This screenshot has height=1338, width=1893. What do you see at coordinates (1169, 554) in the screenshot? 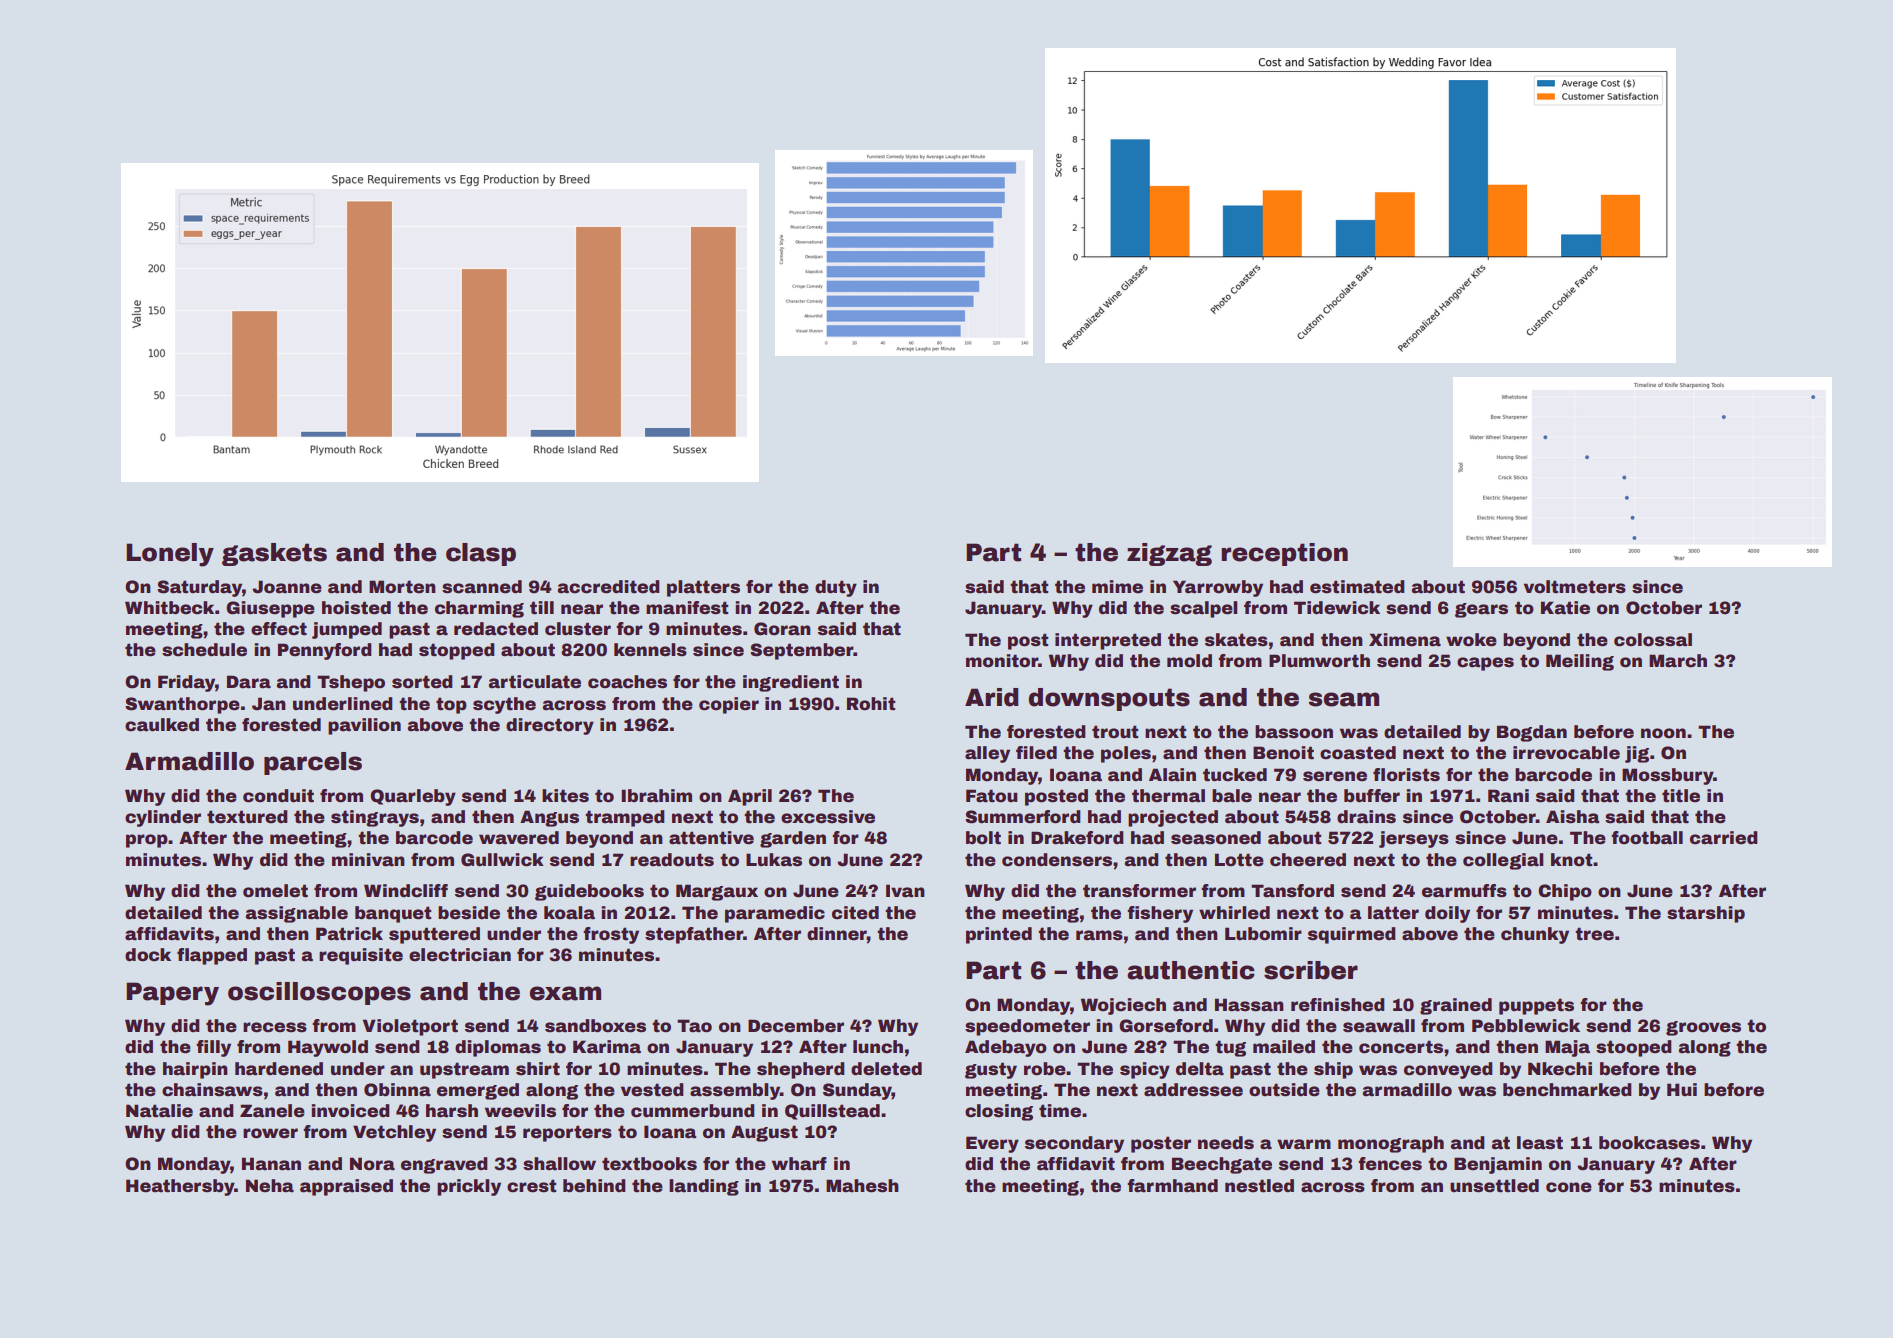
I see `zigzag` at bounding box center [1169, 554].
